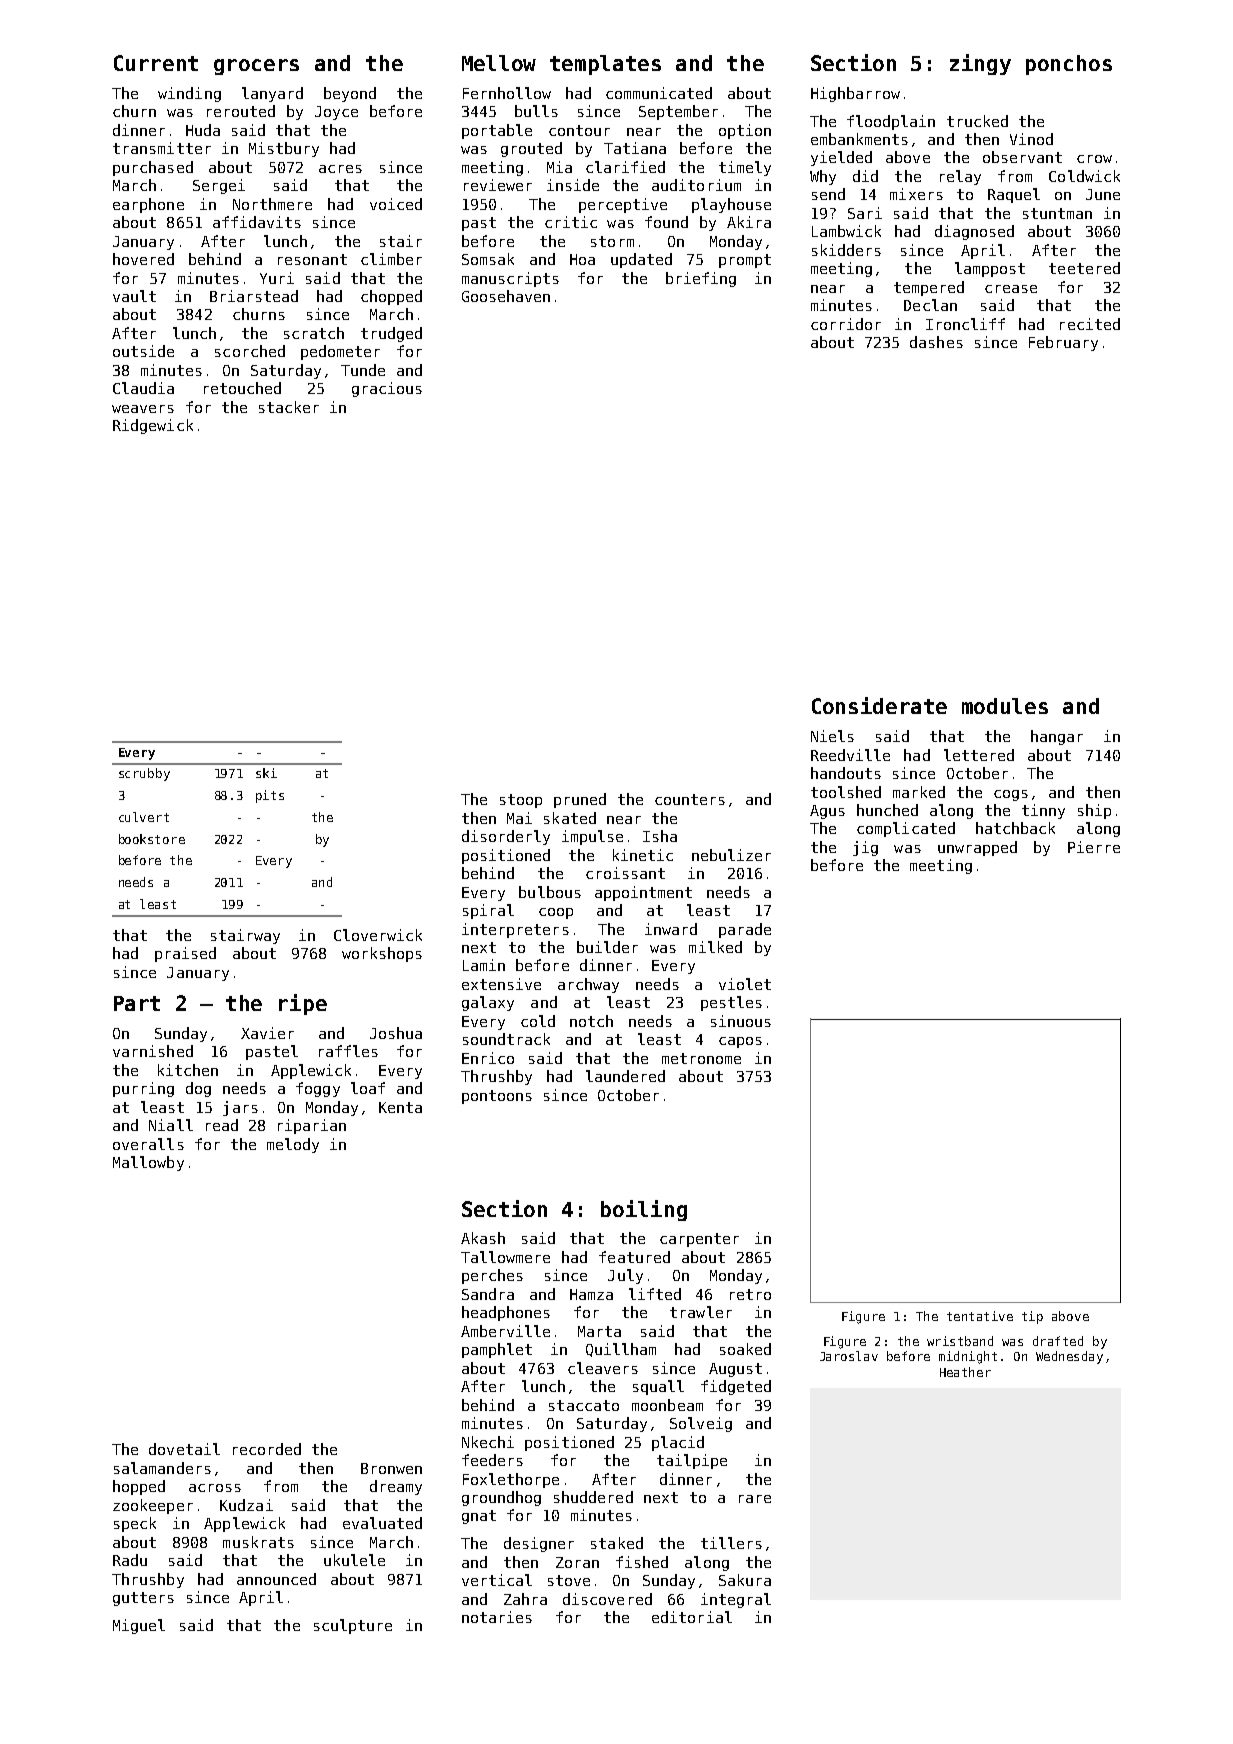  What do you see at coordinates (701, 279) in the document?
I see `briefing` at bounding box center [701, 279].
